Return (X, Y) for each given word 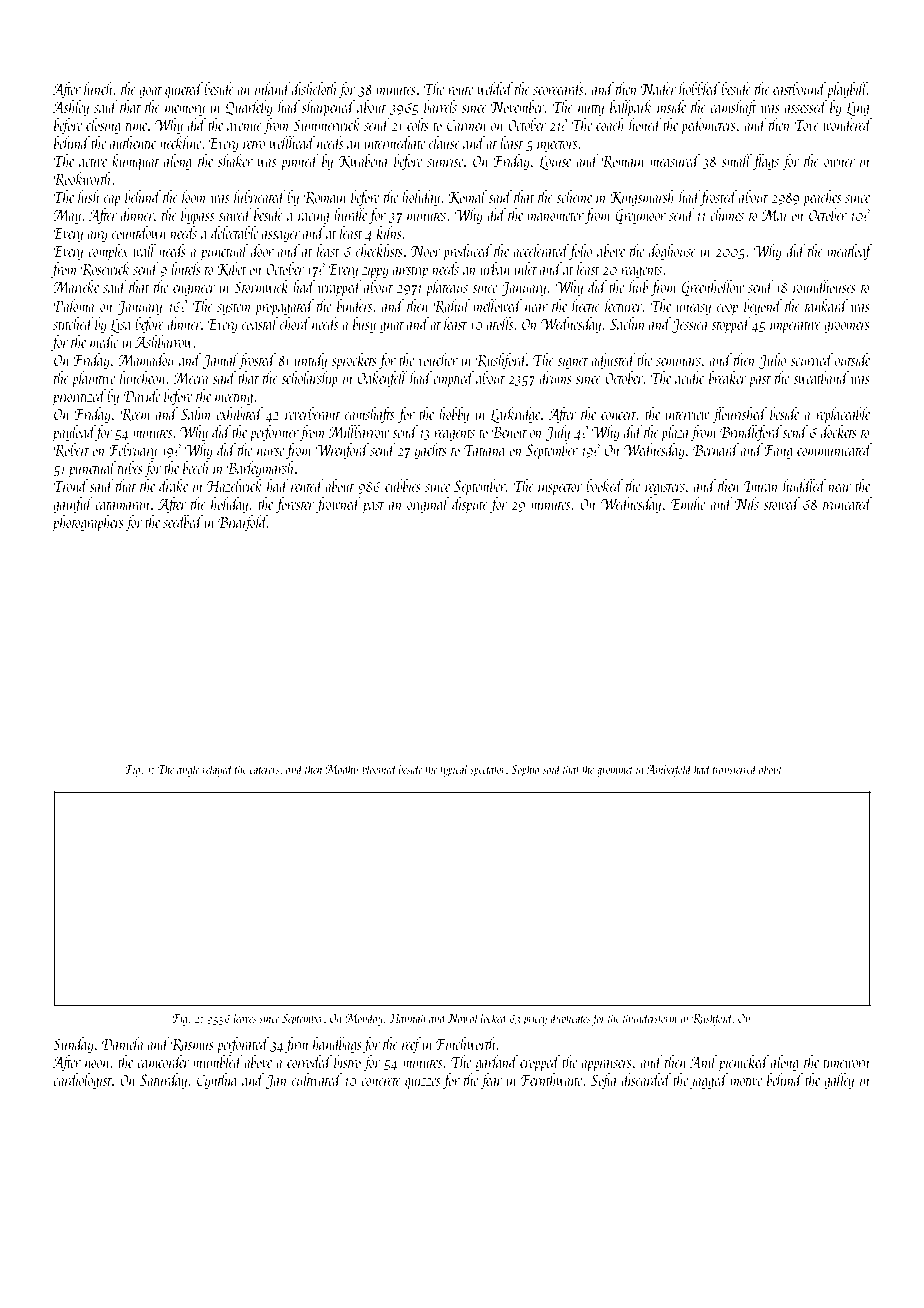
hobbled (699, 88)
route (460, 90)
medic (104, 341)
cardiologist (82, 1081)
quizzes (422, 1082)
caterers (264, 770)
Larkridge (515, 415)
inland (273, 88)
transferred (735, 770)
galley (839, 1081)
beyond (763, 307)
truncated (847, 503)
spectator (488, 772)
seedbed (183, 521)
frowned (338, 505)
